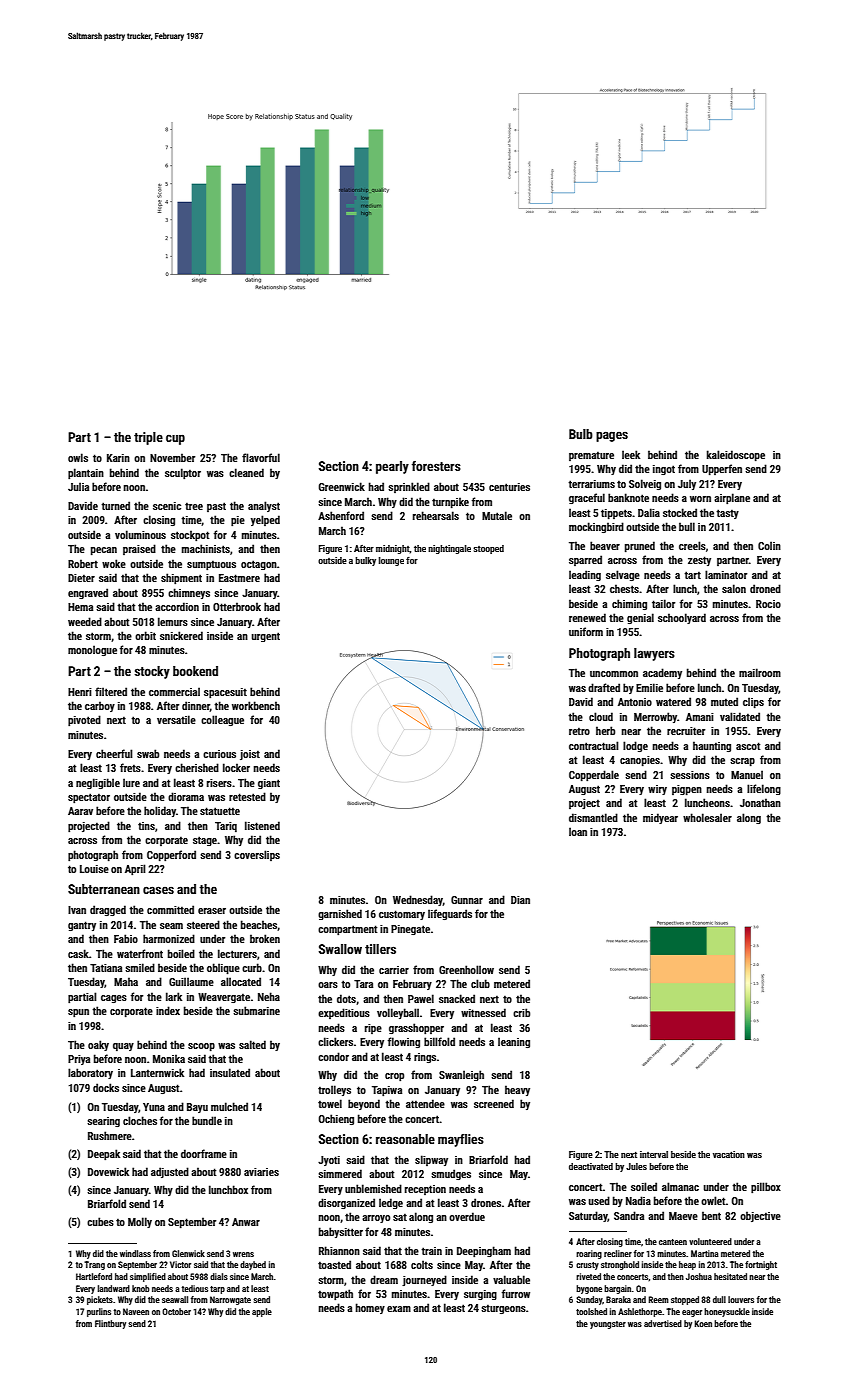  What do you see at coordinates (480, 983) in the screenshot?
I see `club` at bounding box center [480, 983].
